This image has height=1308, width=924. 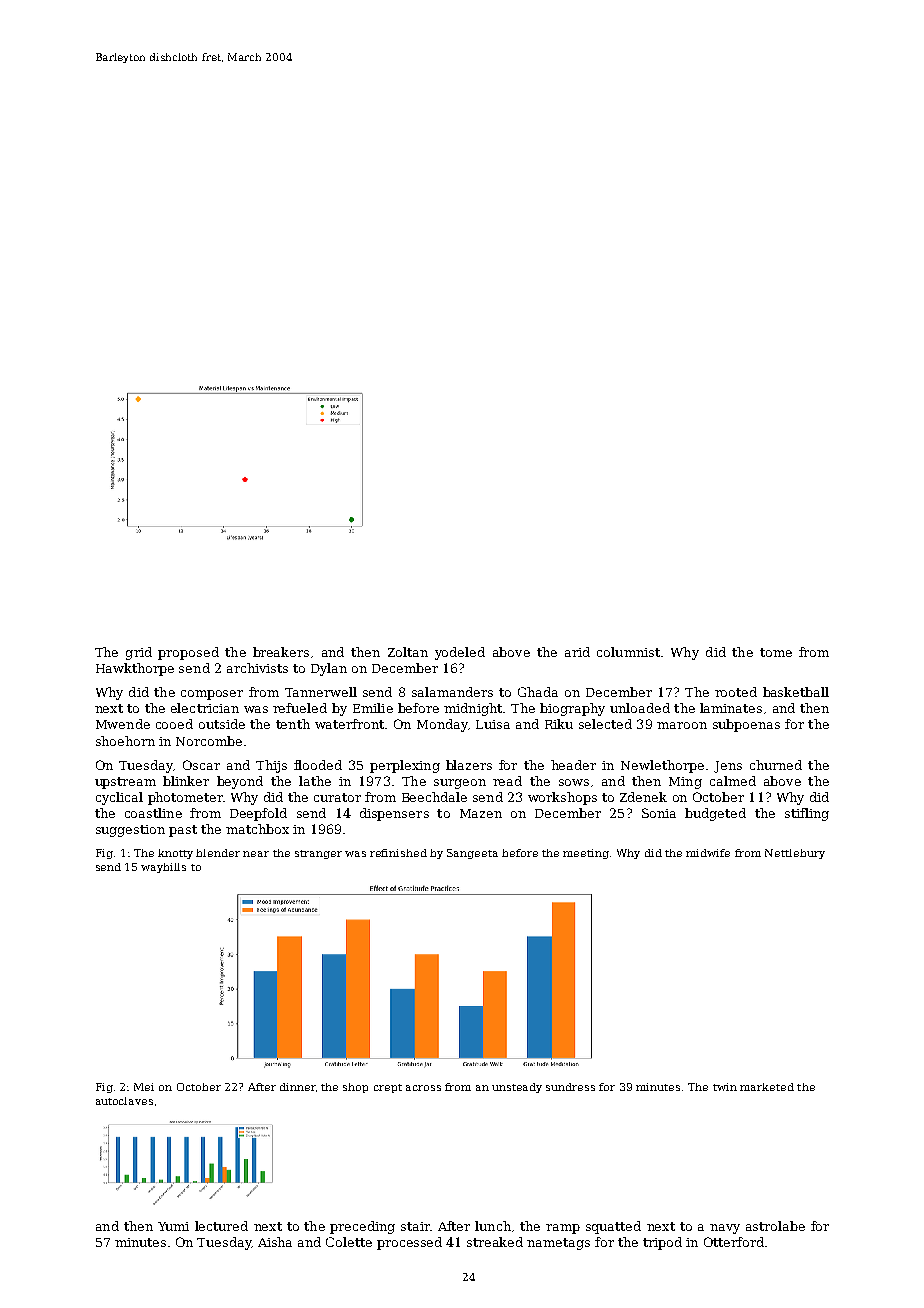 I want to click on unsteady, so click(x=517, y=1088).
